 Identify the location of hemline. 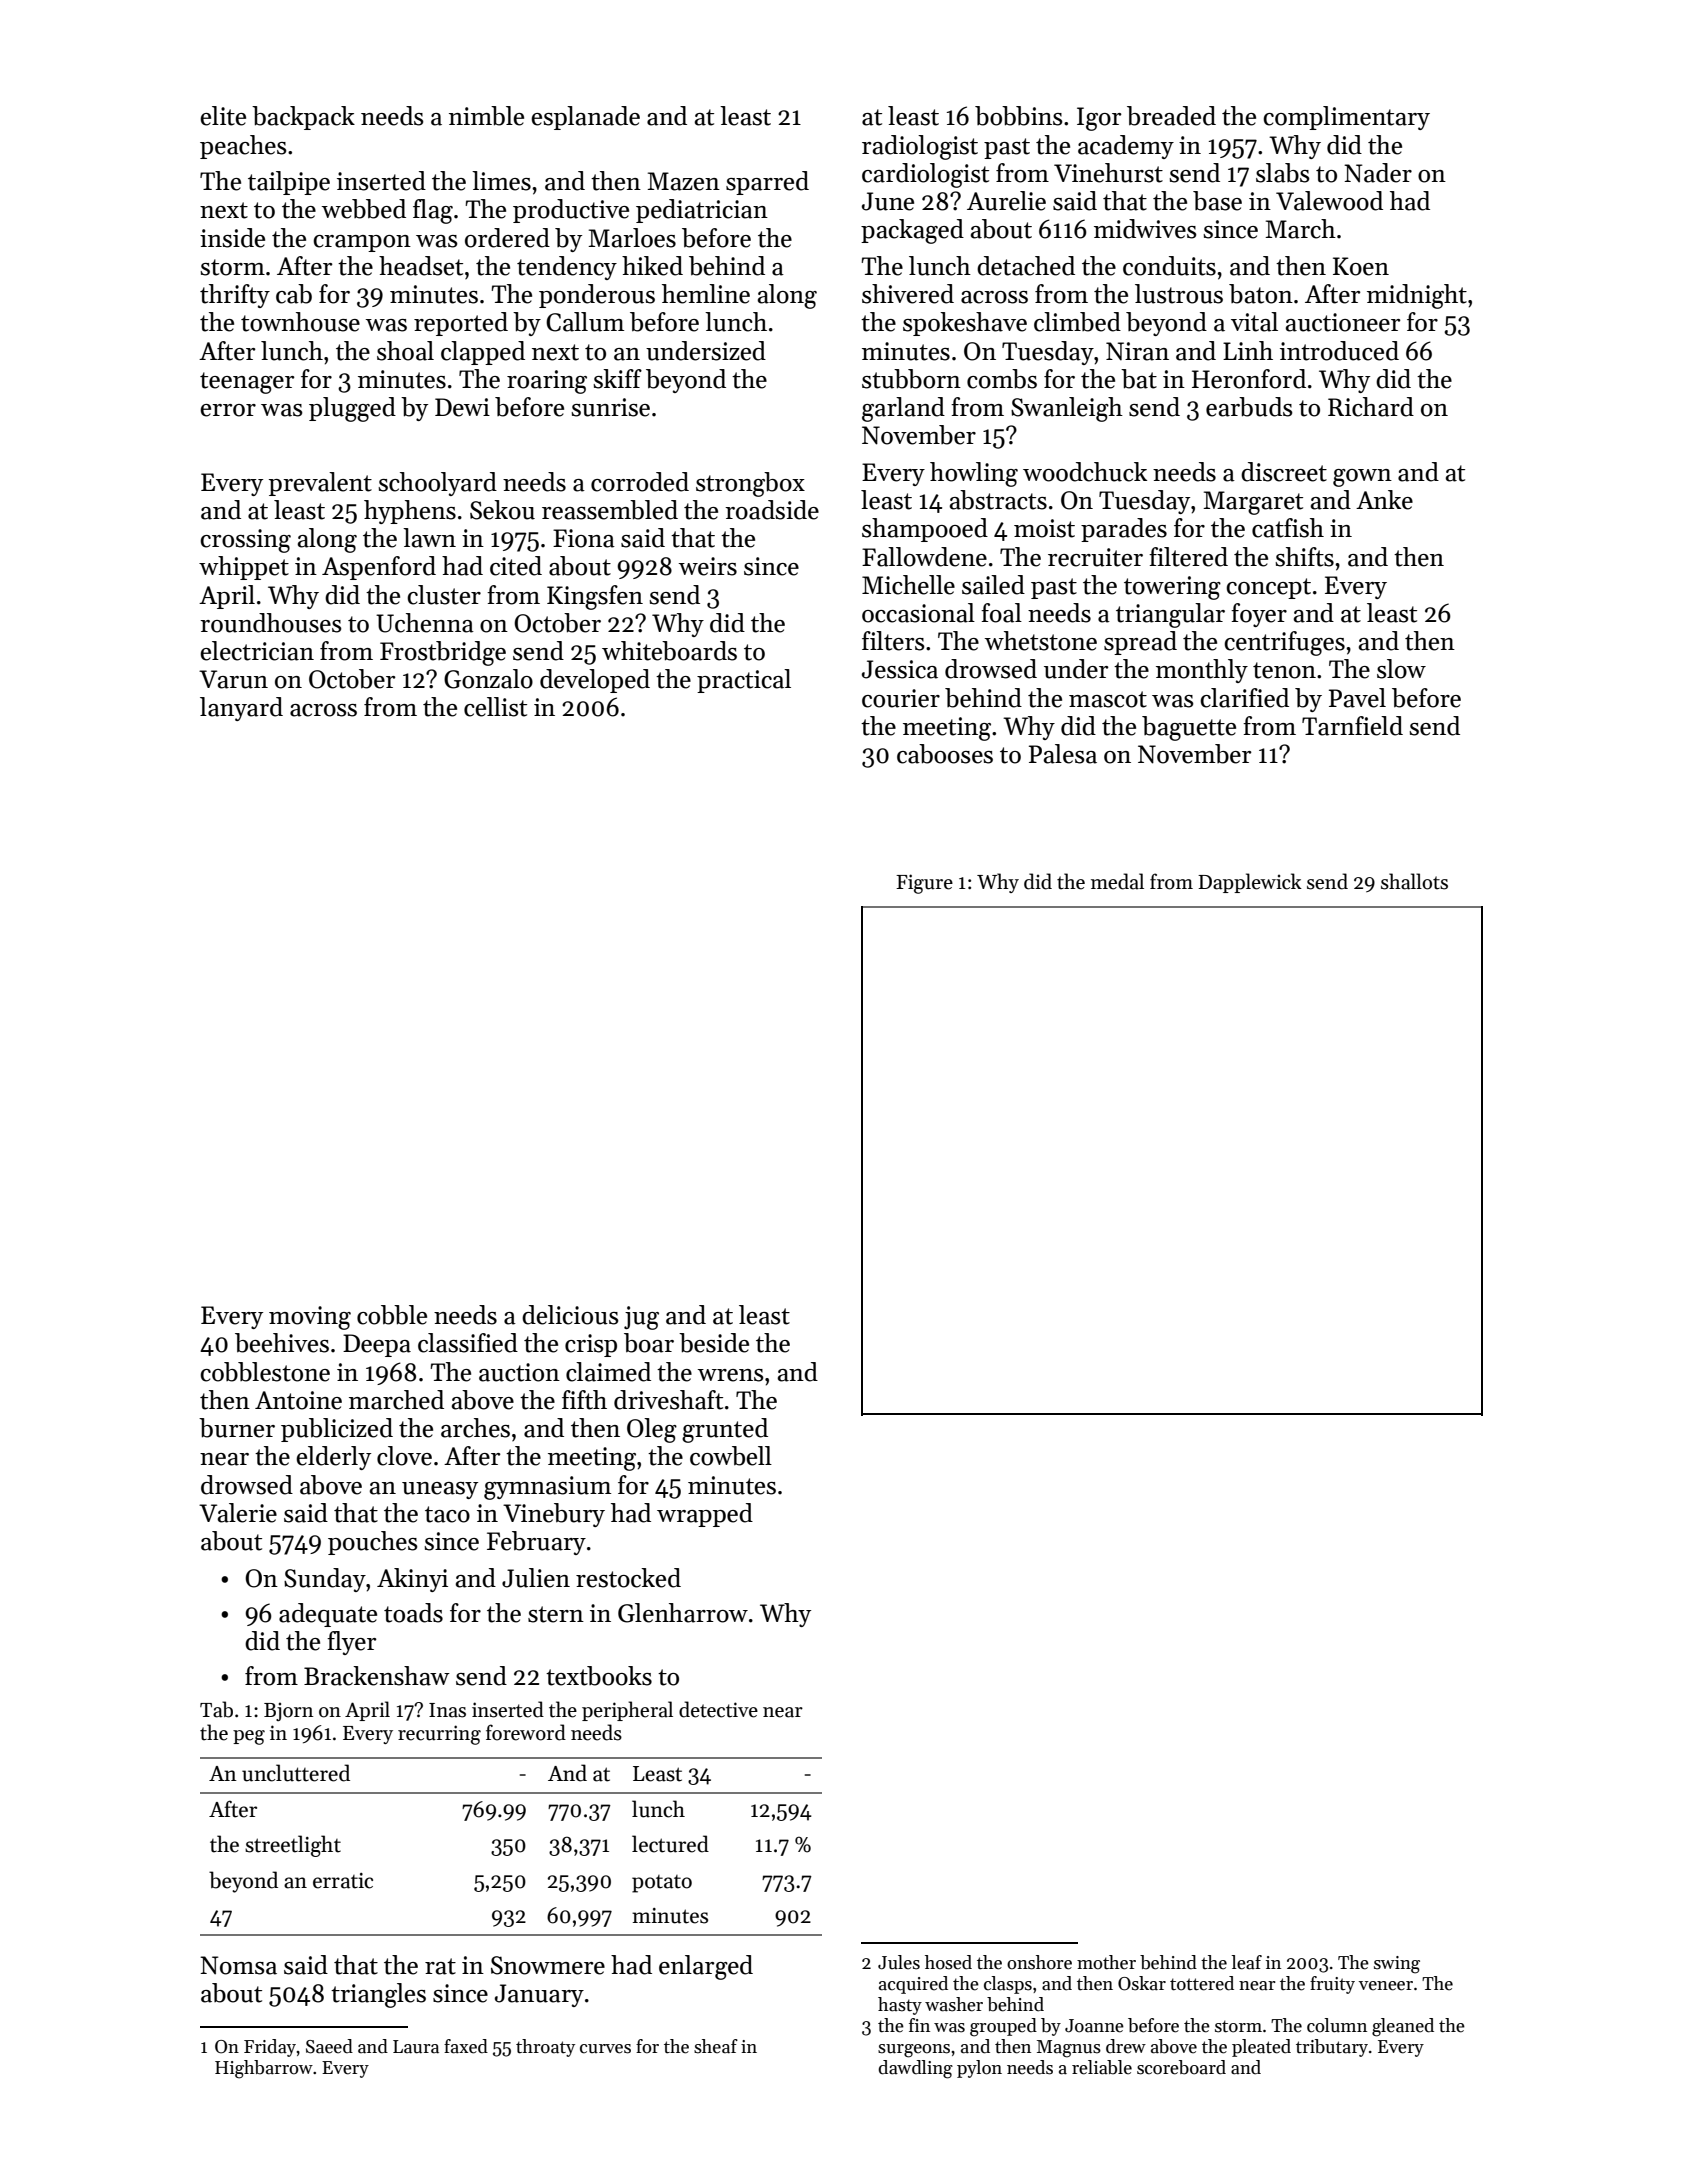
(706, 294).
